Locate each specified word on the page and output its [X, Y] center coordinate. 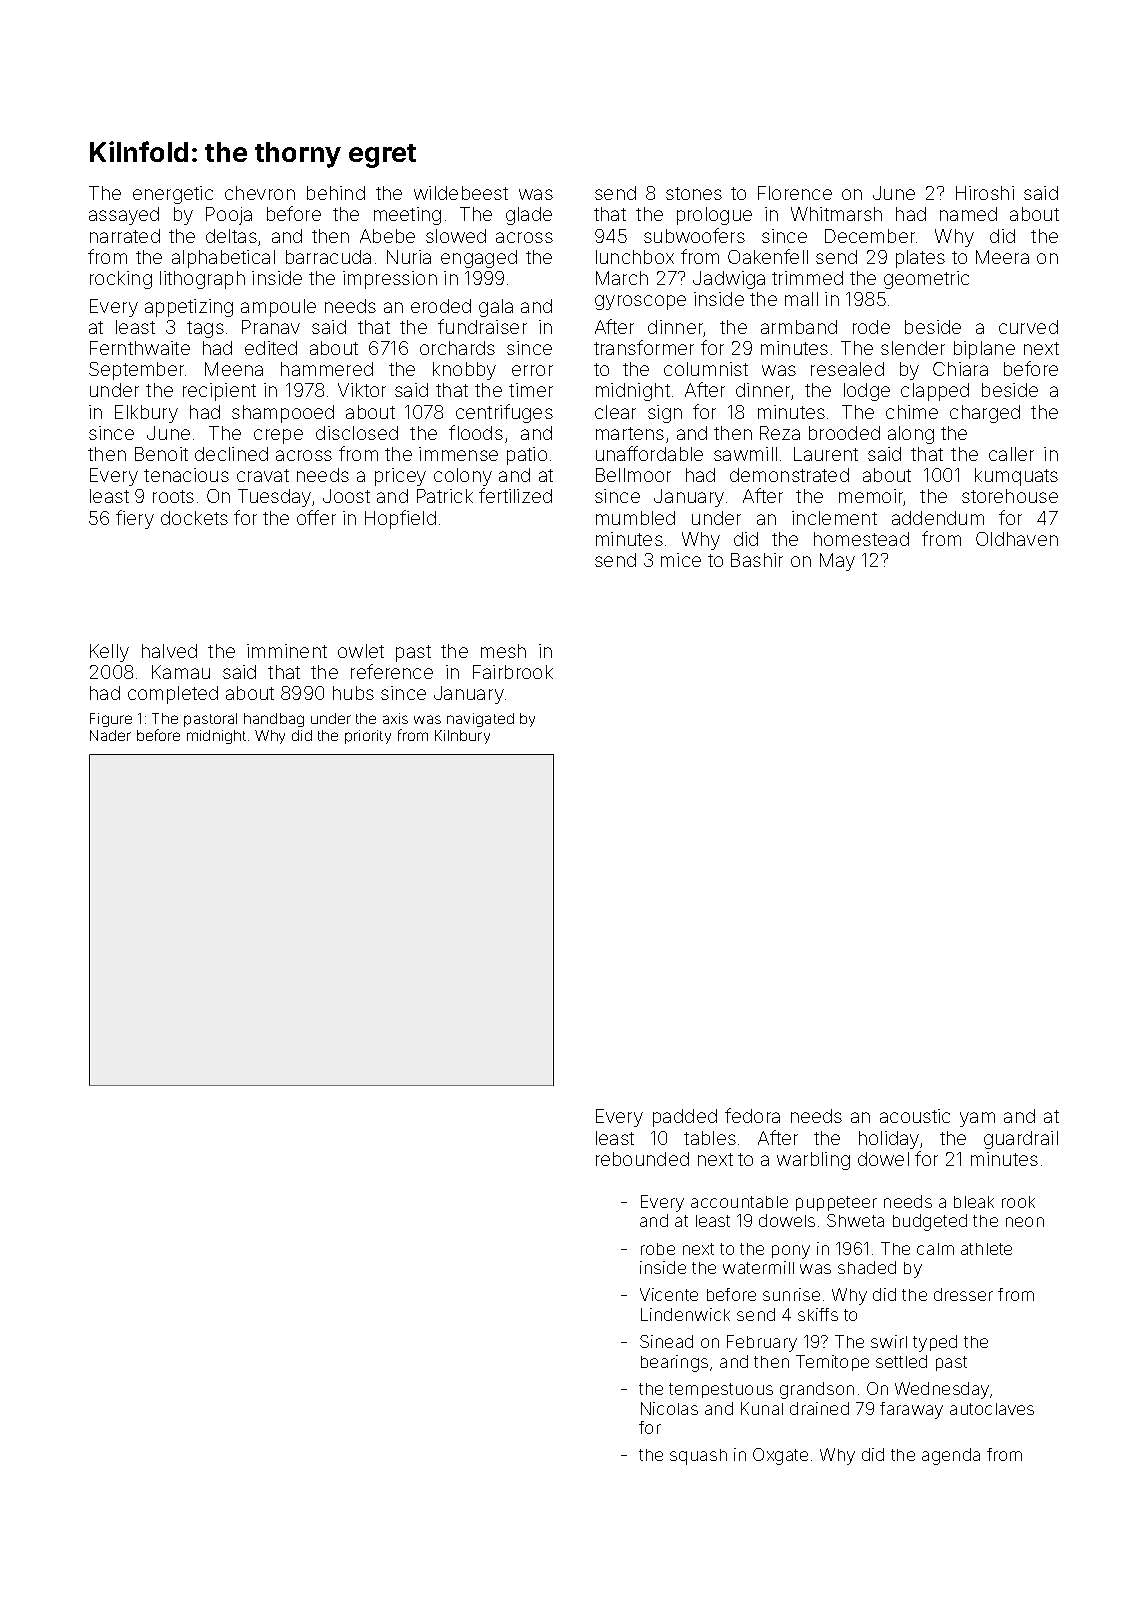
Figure [111, 720]
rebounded [642, 1159]
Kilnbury [462, 737]
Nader [110, 735]
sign [665, 414]
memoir [871, 497]
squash [698, 1457]
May [837, 562]
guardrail [1021, 1140]
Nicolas [669, 1408]
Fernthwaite [140, 348]
